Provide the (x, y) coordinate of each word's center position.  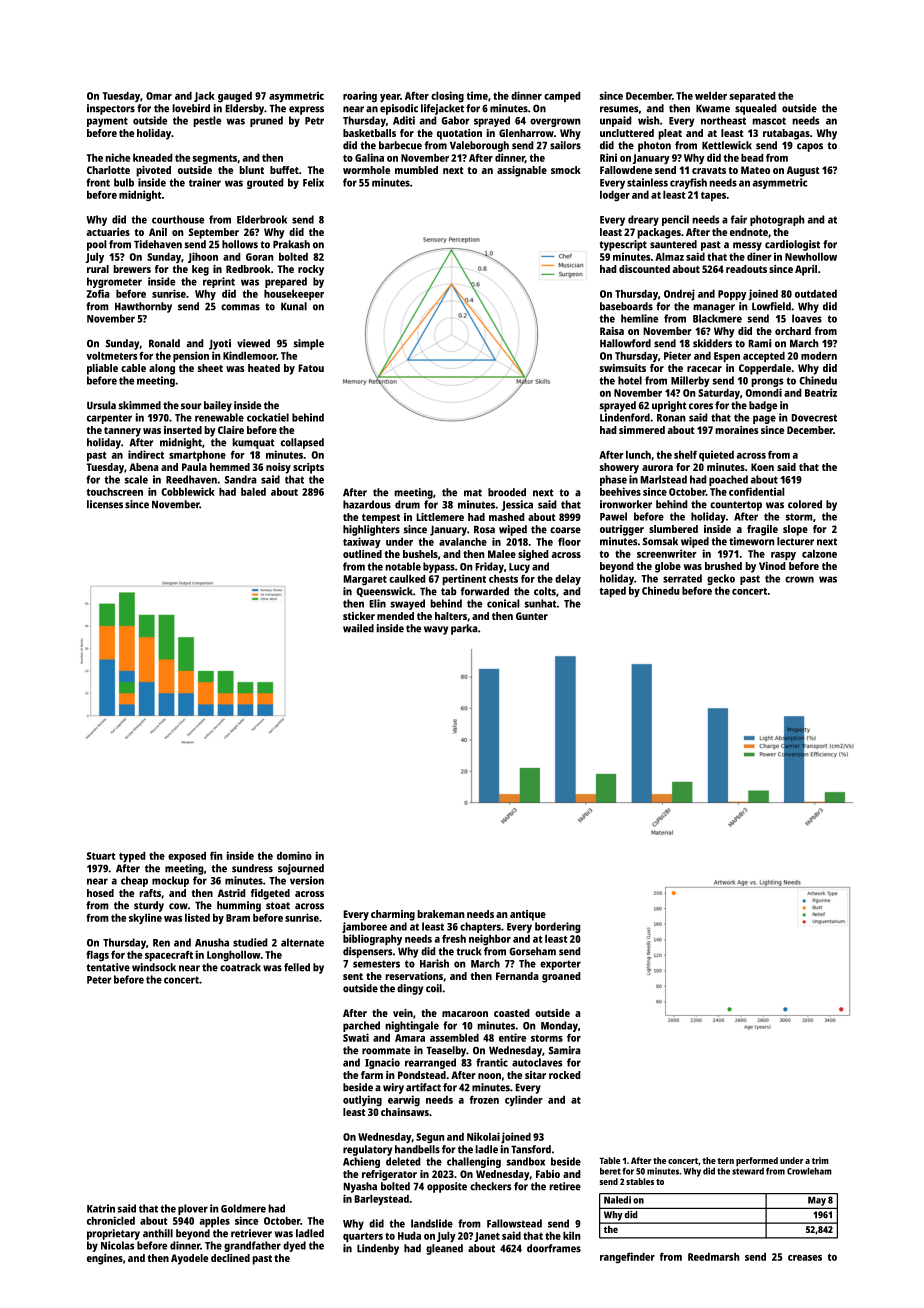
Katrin (101, 1208)
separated (752, 97)
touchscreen (115, 491)
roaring (360, 97)
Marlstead (663, 479)
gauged (235, 97)
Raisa (612, 331)
